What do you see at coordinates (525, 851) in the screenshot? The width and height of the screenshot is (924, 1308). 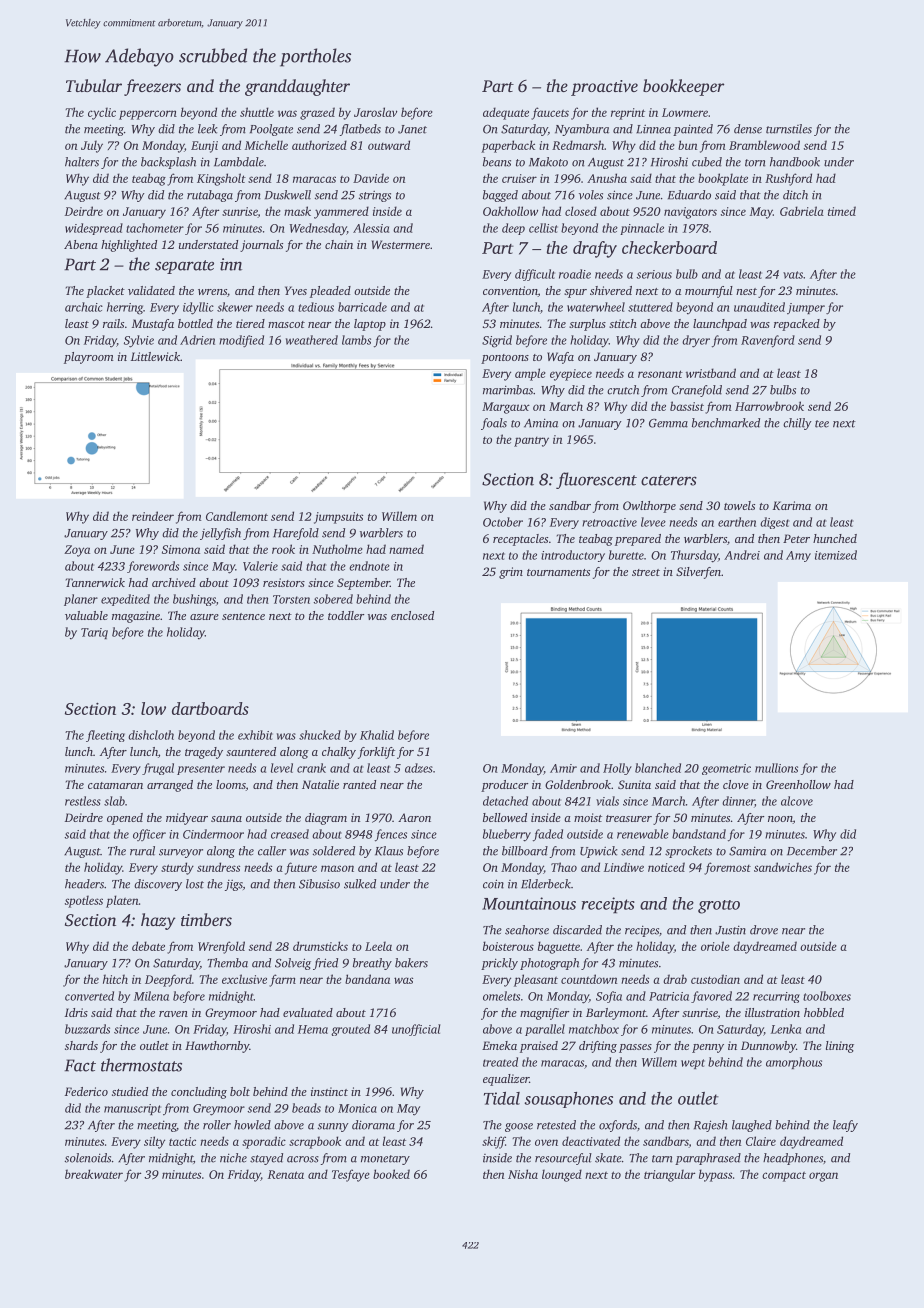 I see `billboard` at bounding box center [525, 851].
